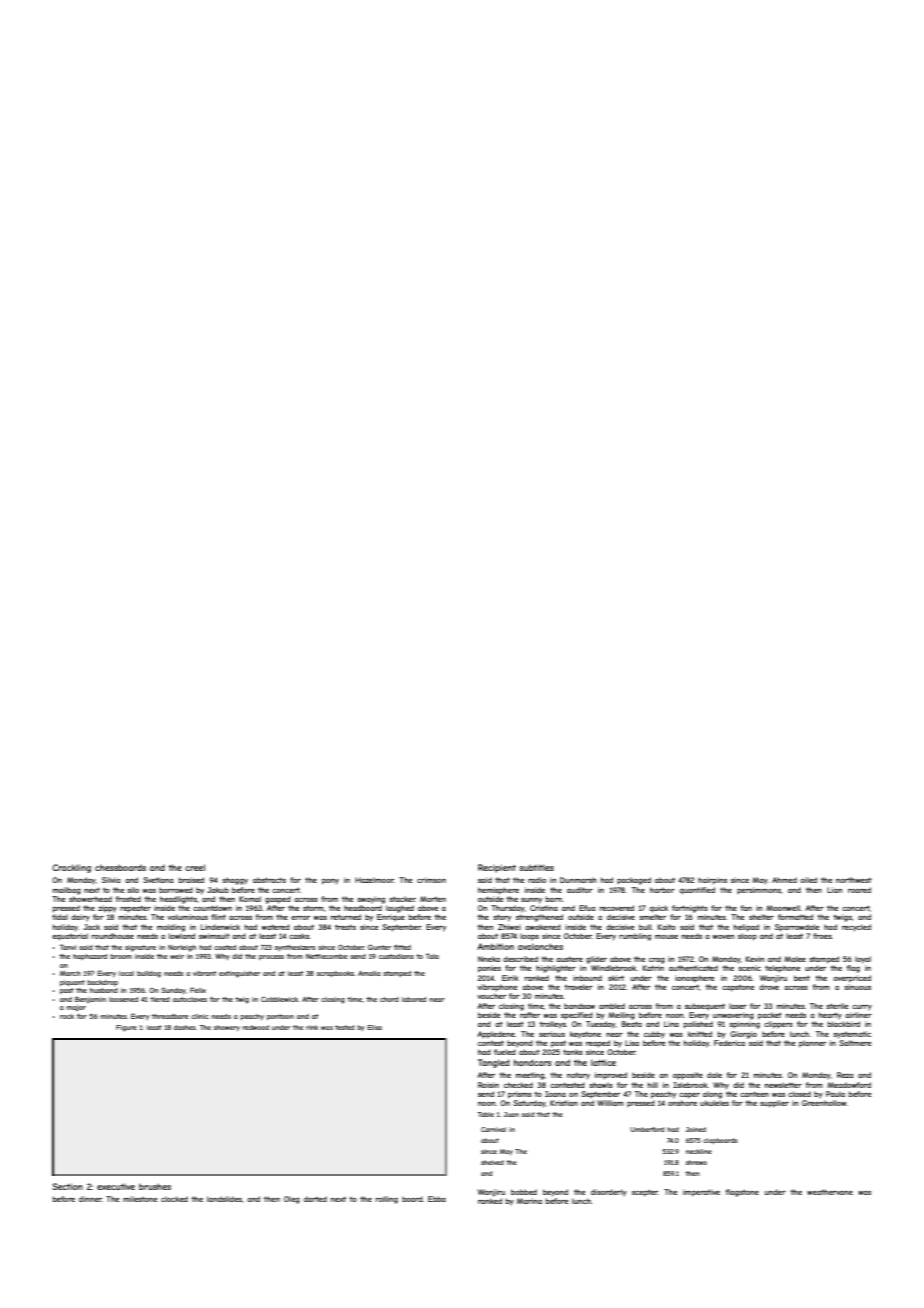  Describe the element at coordinates (759, 890) in the document. I see `persimmons` at that location.
